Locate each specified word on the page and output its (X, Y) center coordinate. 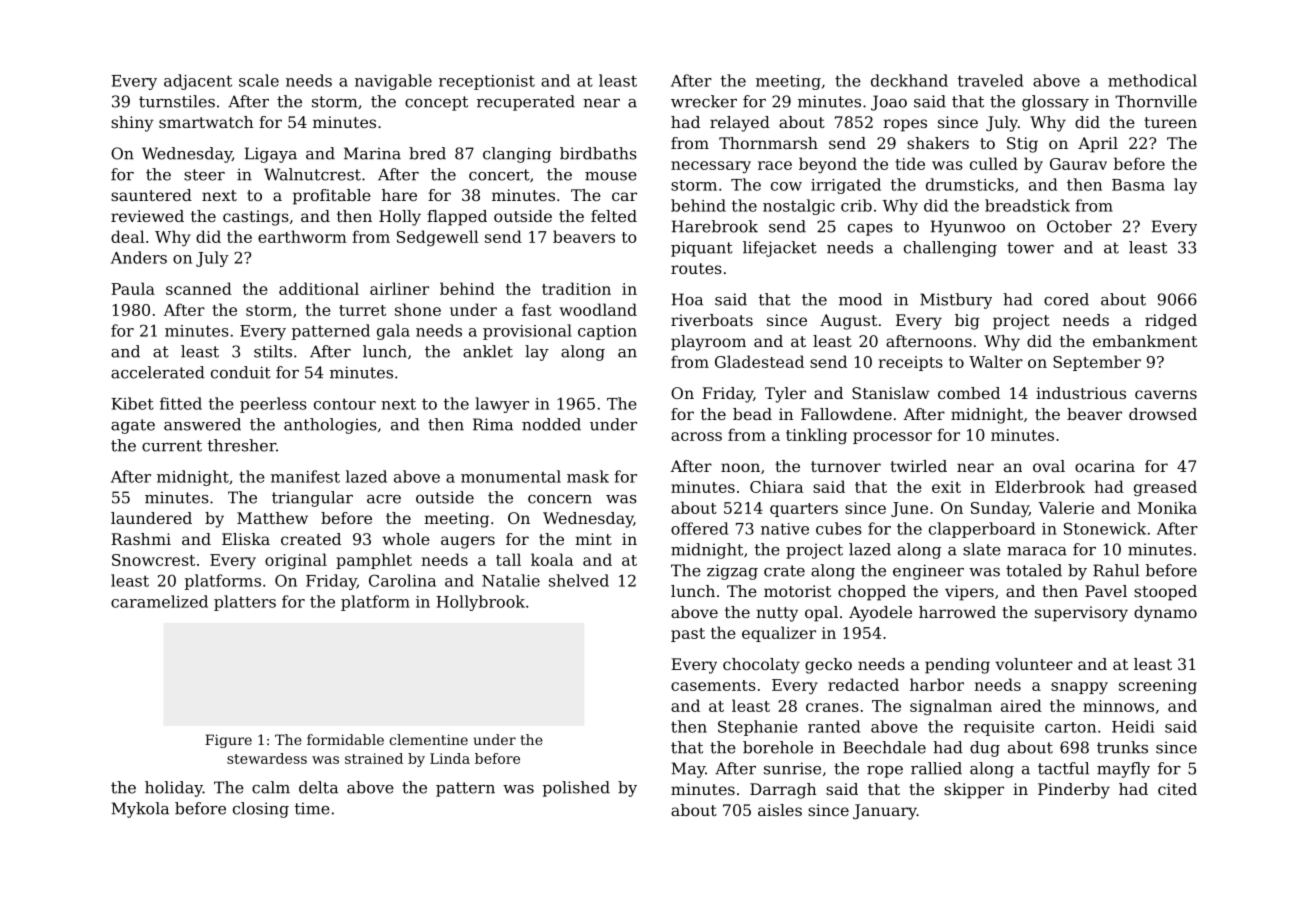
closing (261, 810)
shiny (132, 124)
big (967, 322)
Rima (493, 424)
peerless (273, 405)
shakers (938, 143)
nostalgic (799, 207)
